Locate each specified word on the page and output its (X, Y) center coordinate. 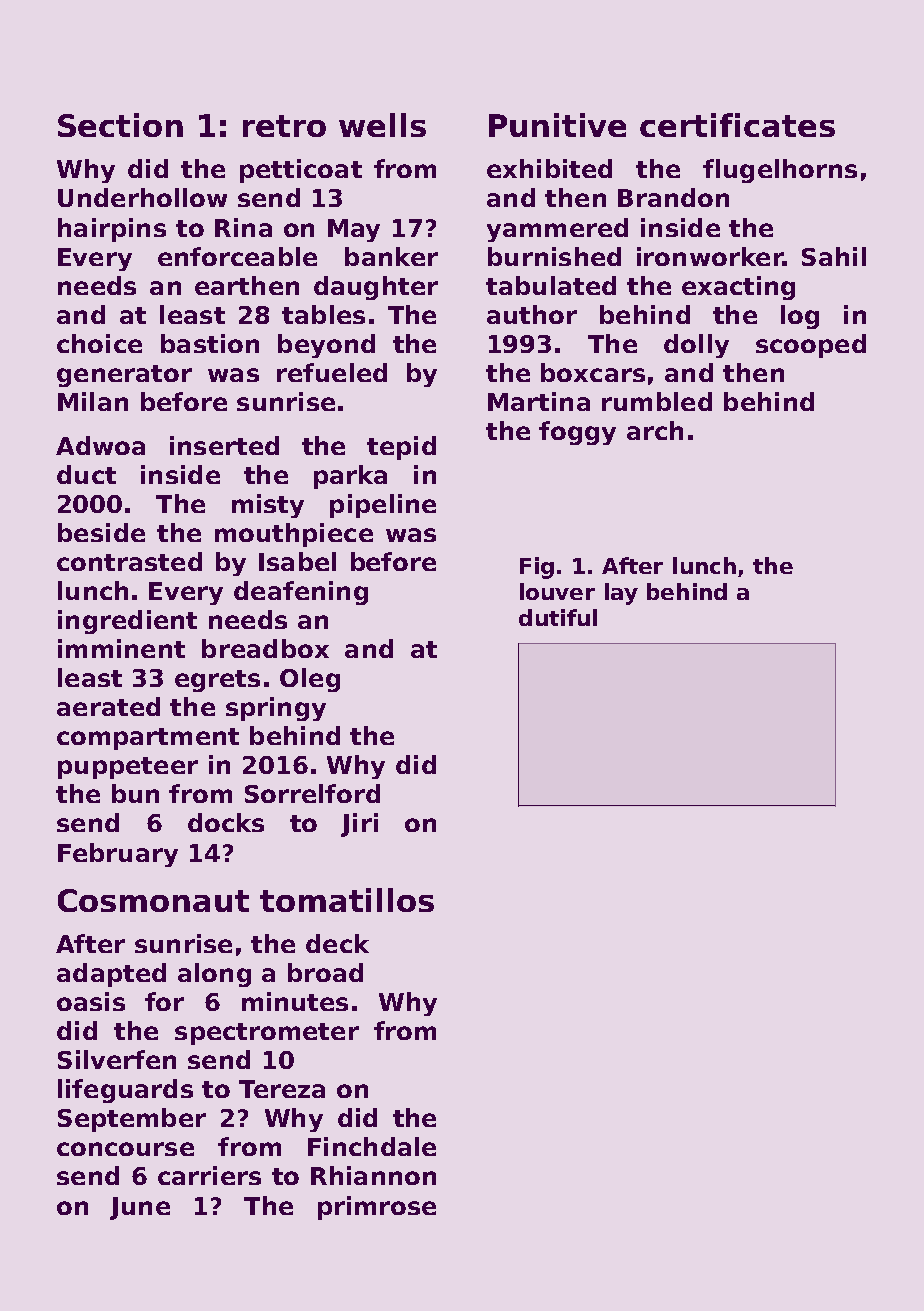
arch (655, 430)
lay (621, 594)
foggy (577, 433)
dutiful (558, 617)
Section (120, 125)
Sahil (834, 256)
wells (382, 125)
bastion (210, 343)
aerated (108, 706)
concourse (125, 1149)
